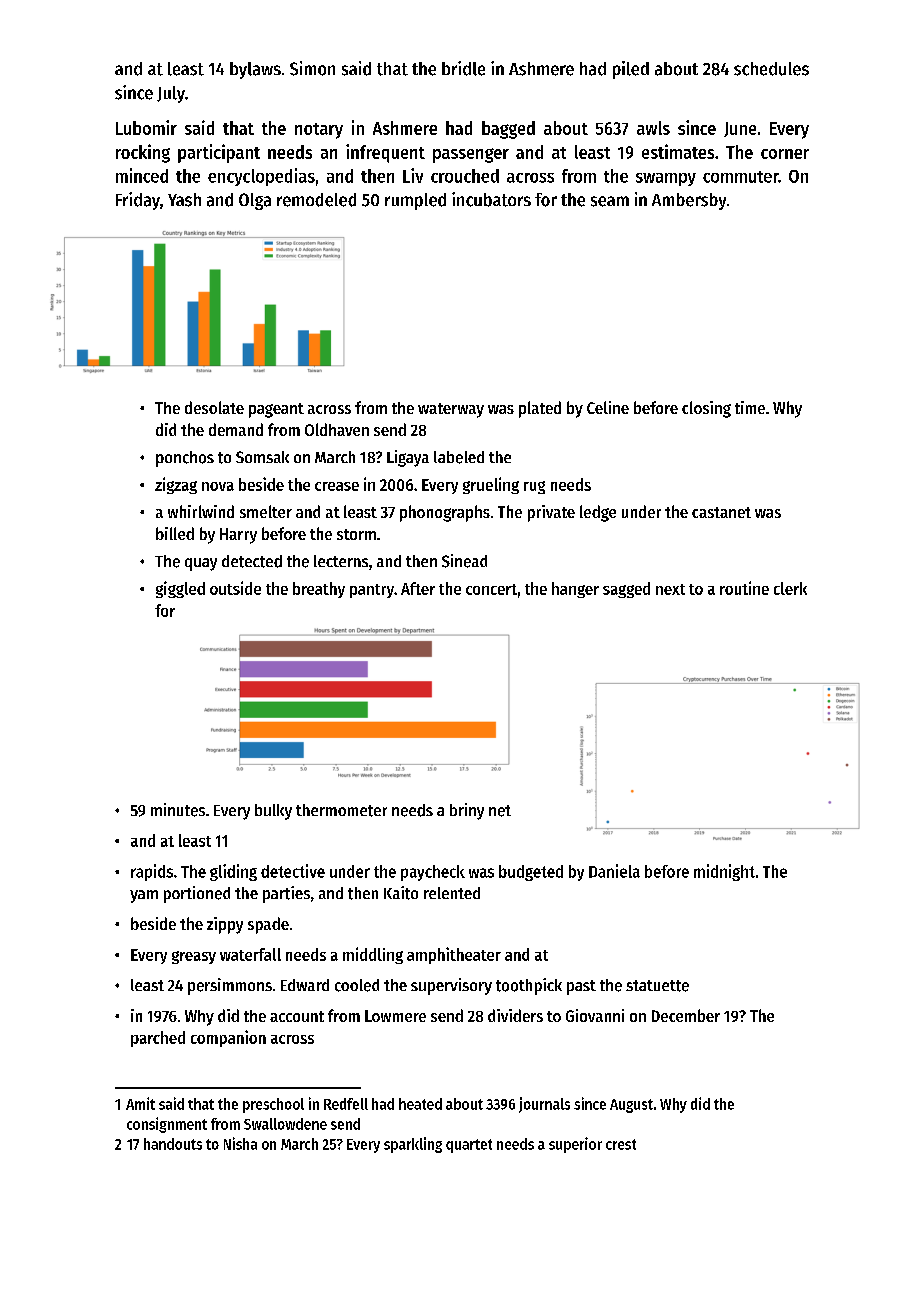  What do you see at coordinates (235, 588) in the screenshot?
I see `outside` at bounding box center [235, 588].
